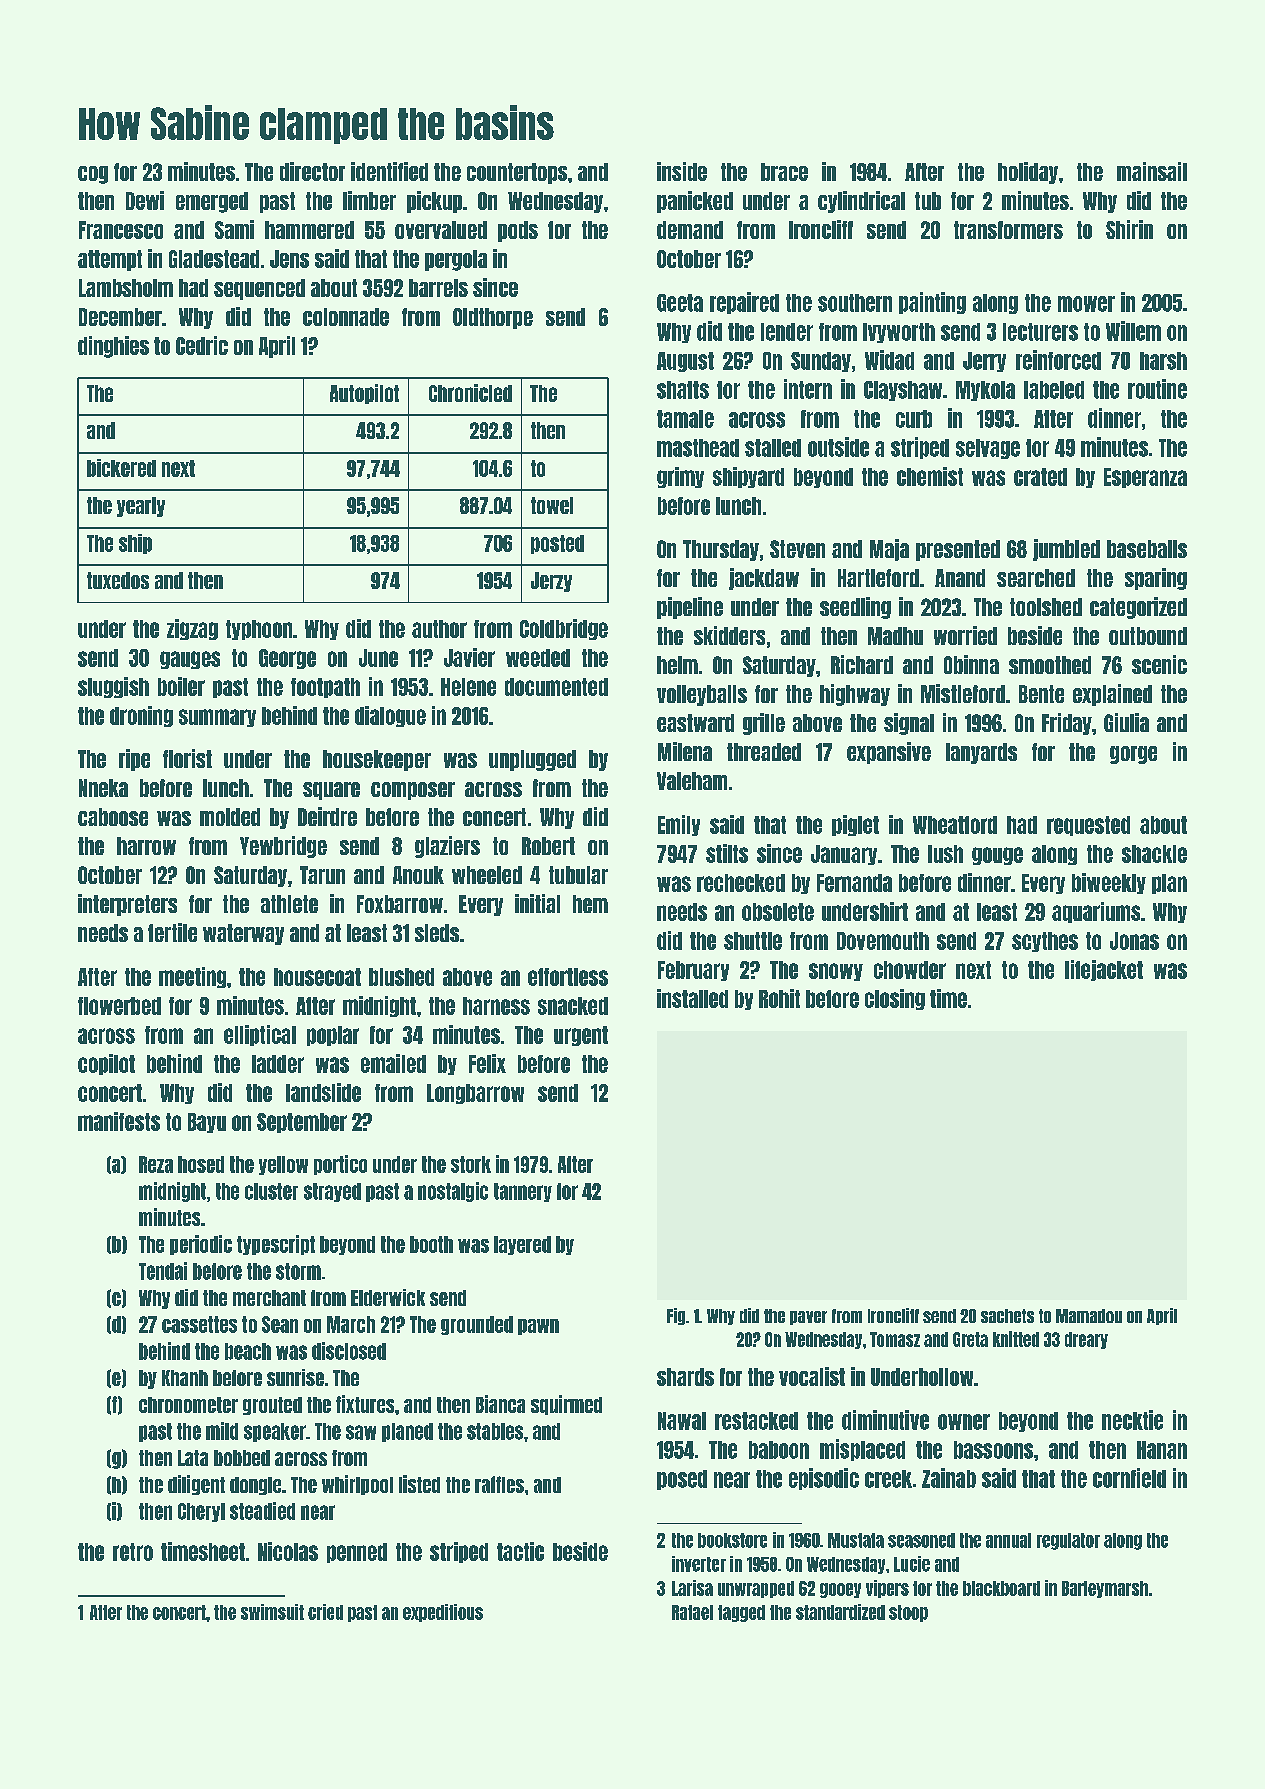 The width and height of the document is (1265, 1789). I want to click on tannery, so click(523, 1192).
